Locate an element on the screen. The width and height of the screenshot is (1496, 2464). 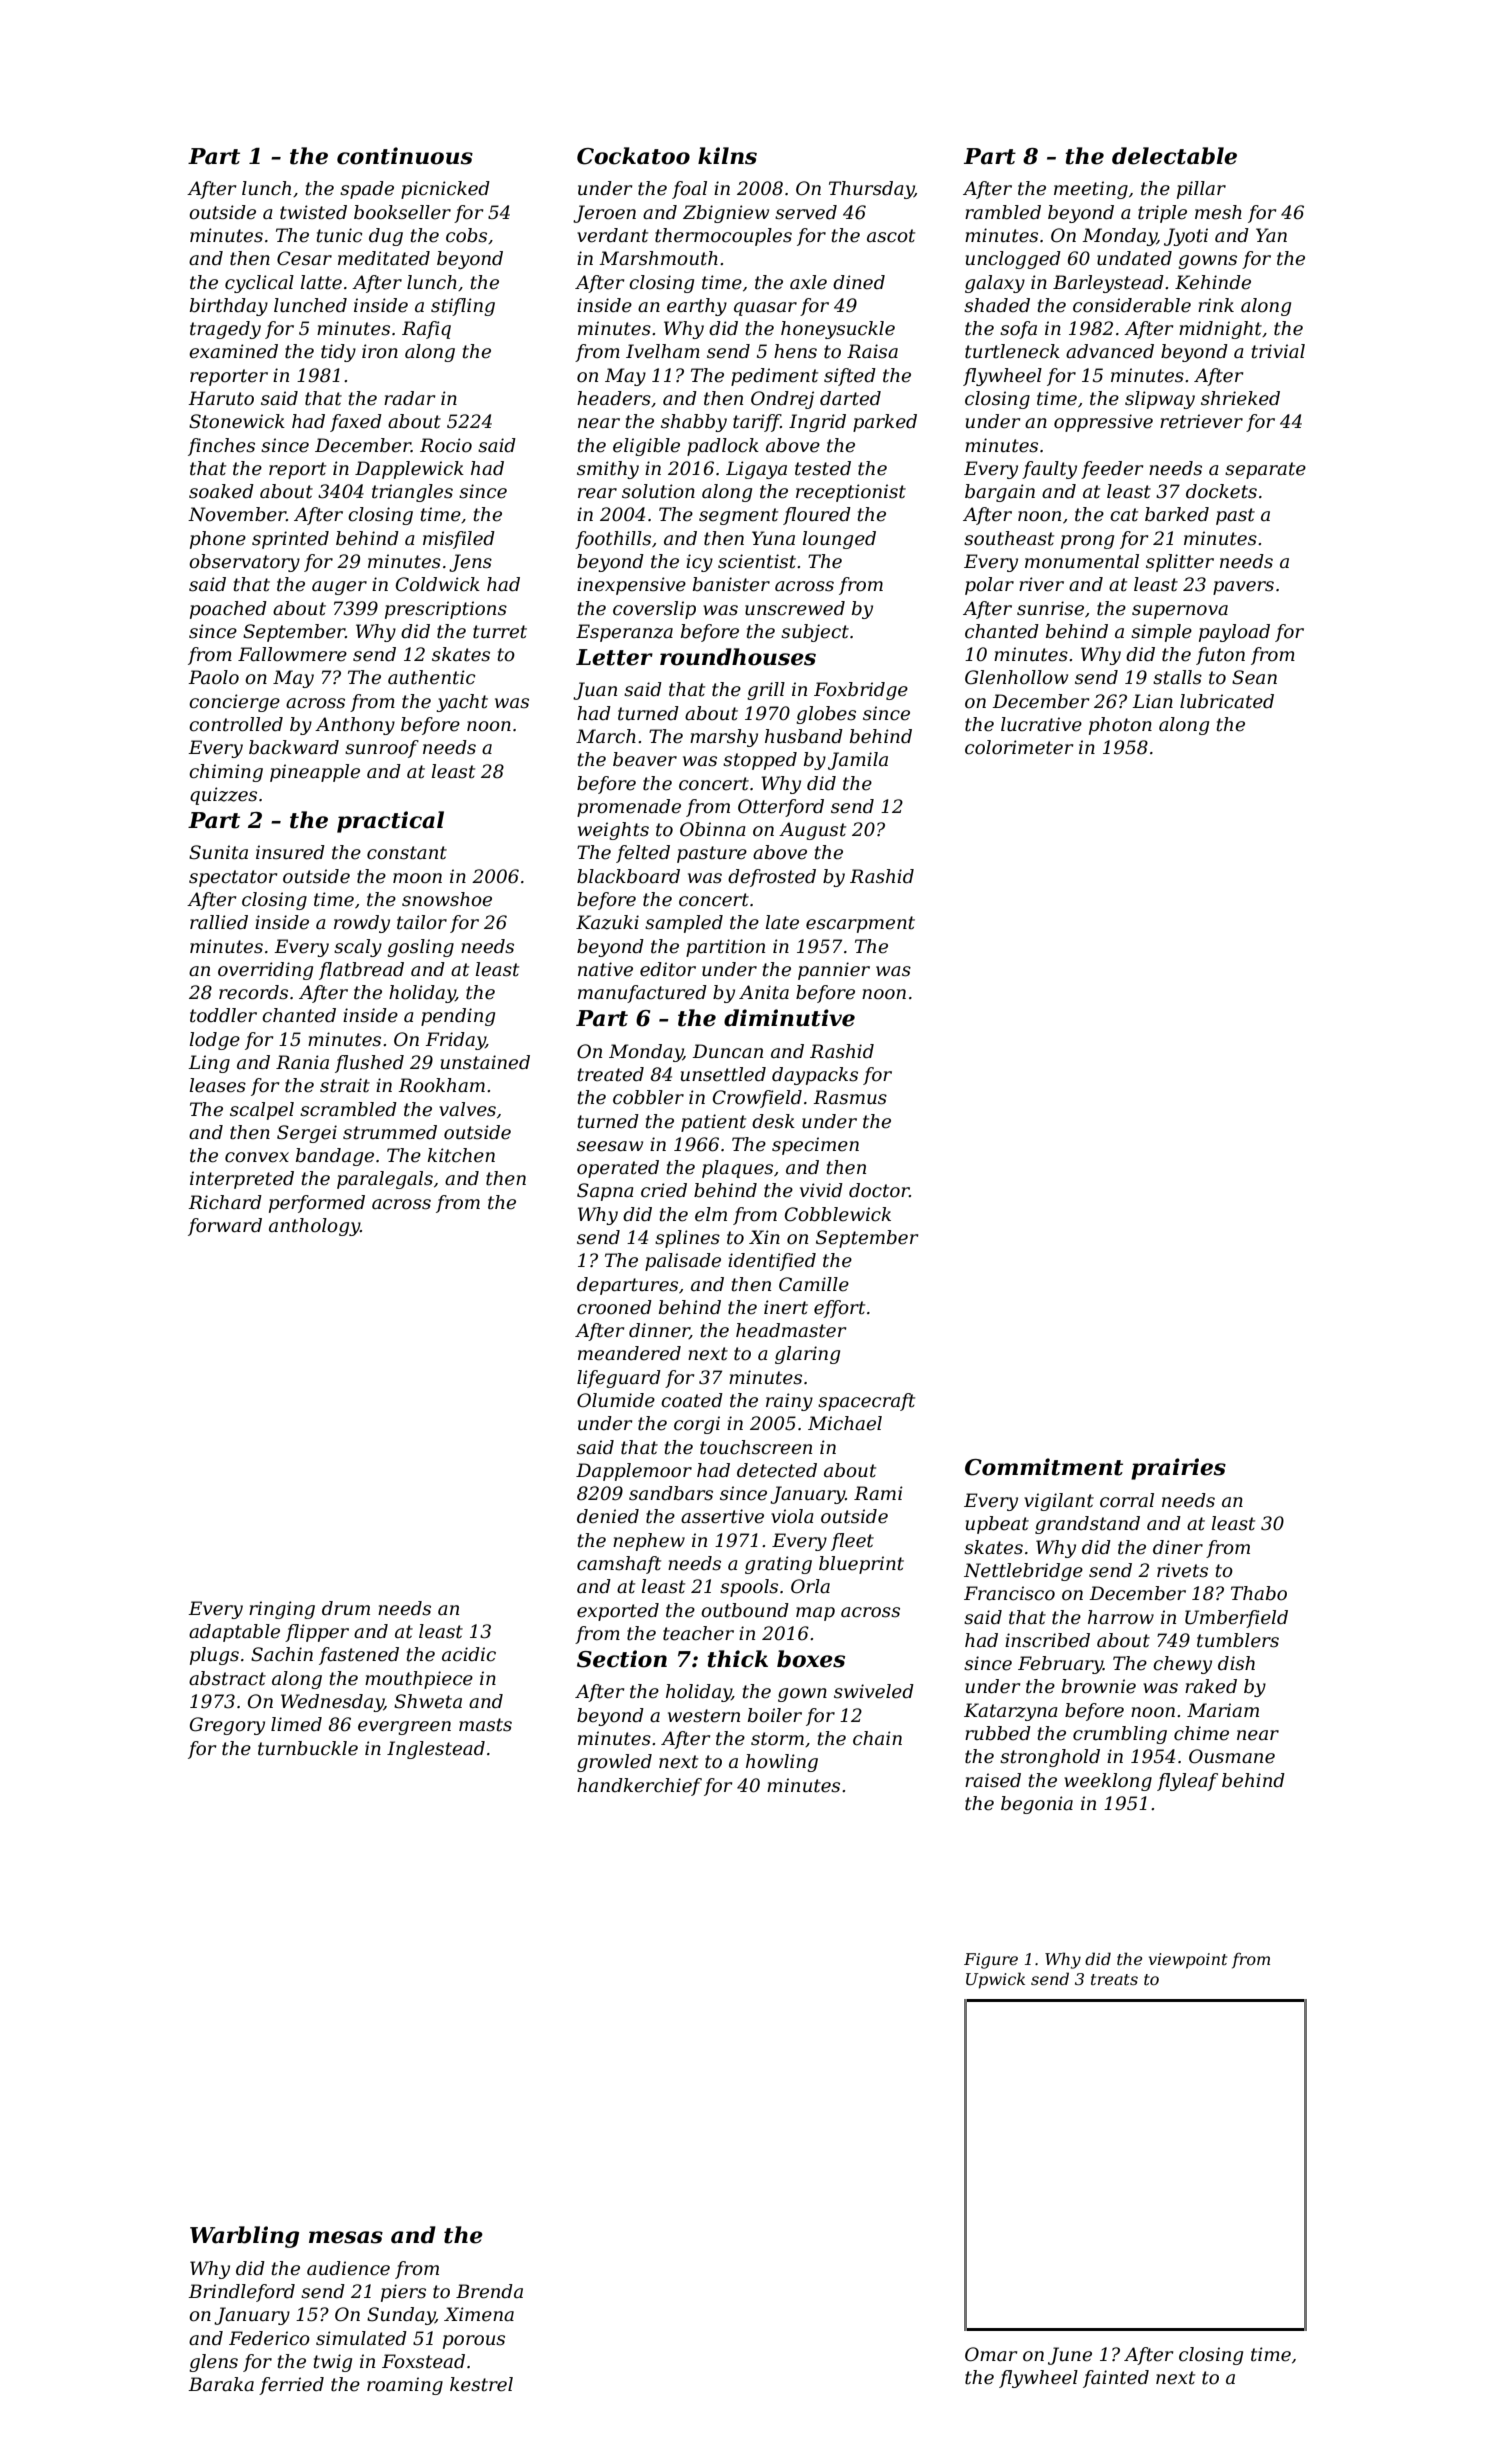
exported is located at coordinates (618, 1612).
